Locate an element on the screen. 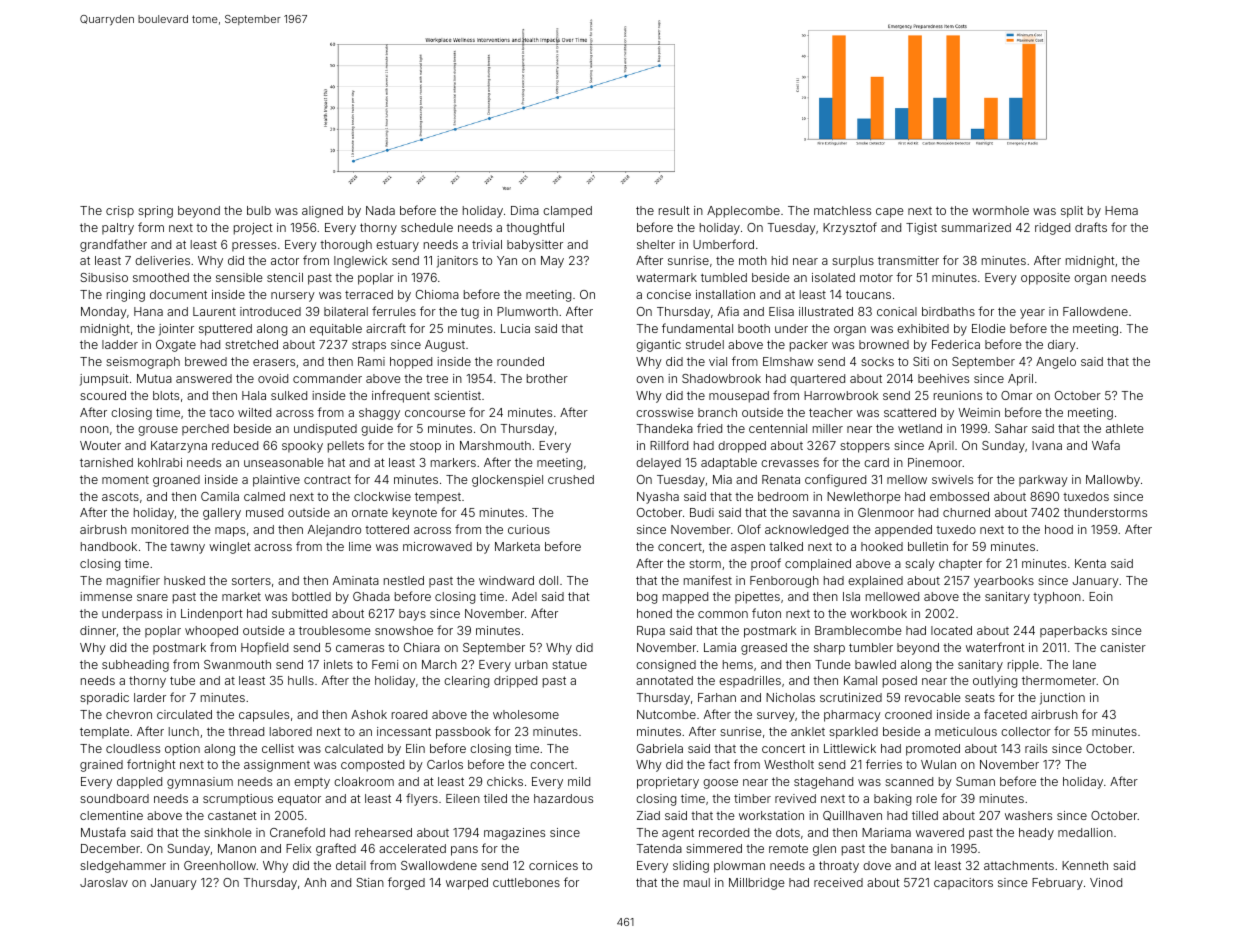  Katarzyna is located at coordinates (179, 447).
